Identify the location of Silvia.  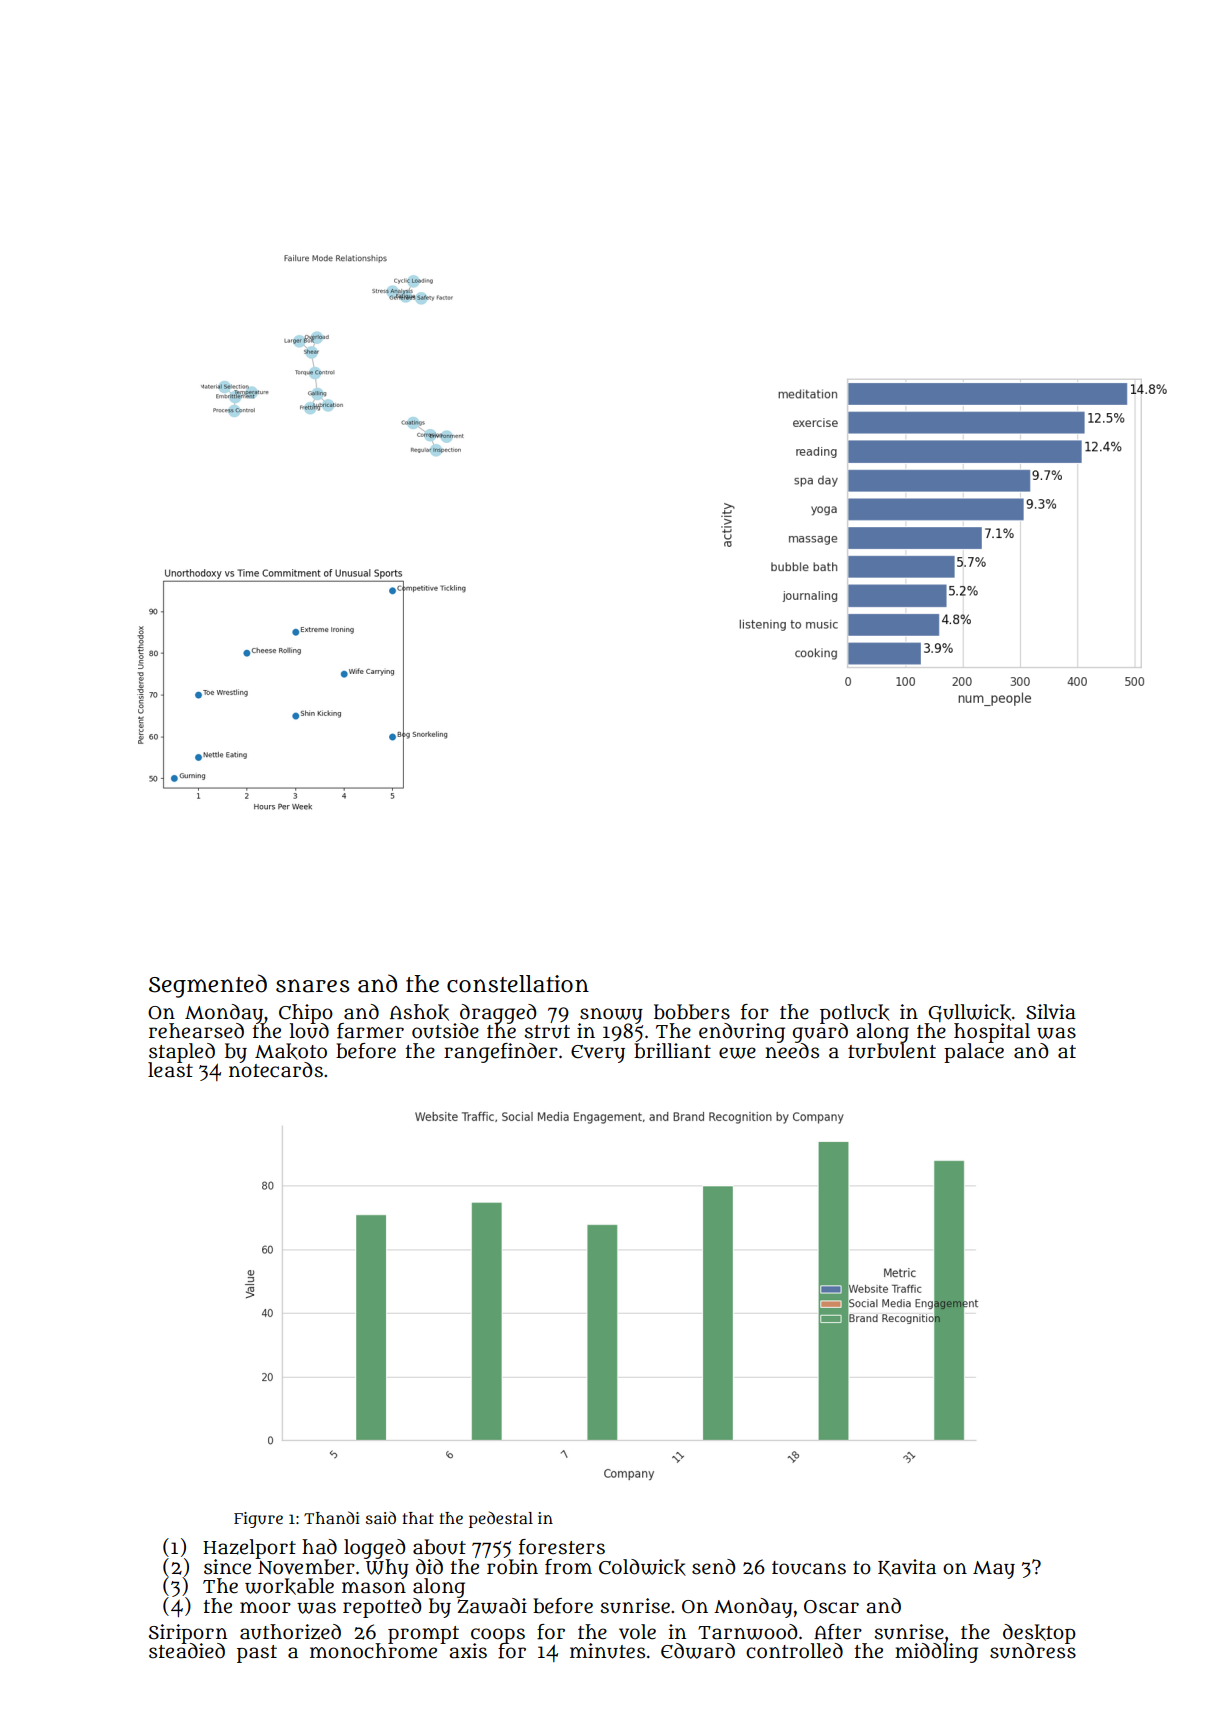
(1051, 1012).
